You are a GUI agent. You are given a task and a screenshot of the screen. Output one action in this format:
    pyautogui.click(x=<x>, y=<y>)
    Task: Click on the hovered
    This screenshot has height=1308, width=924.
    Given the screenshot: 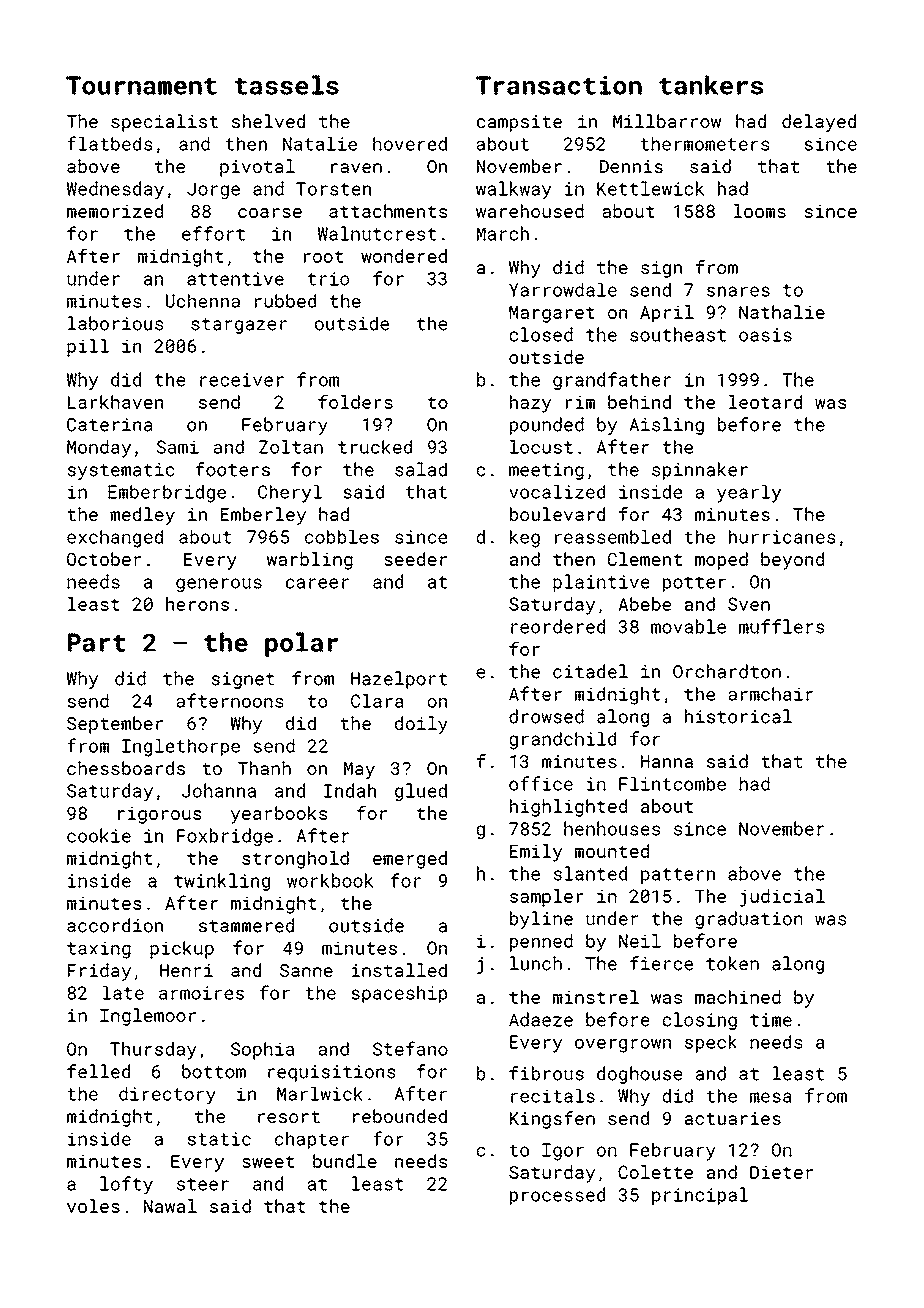 What is the action you would take?
    pyautogui.click(x=410, y=144)
